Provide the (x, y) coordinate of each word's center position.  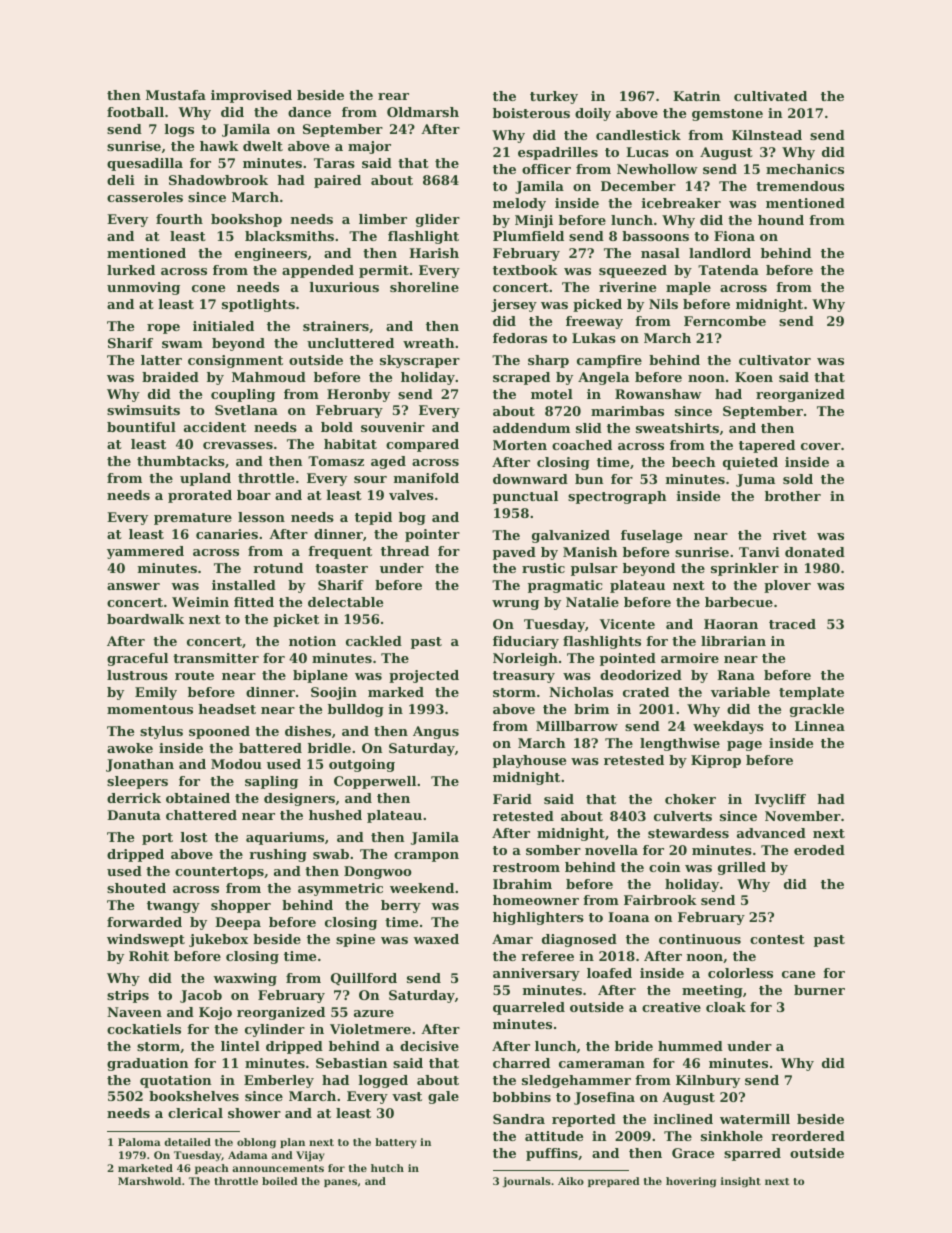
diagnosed (579, 940)
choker (690, 799)
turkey (554, 97)
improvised (251, 96)
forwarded (144, 922)
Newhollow (657, 169)
